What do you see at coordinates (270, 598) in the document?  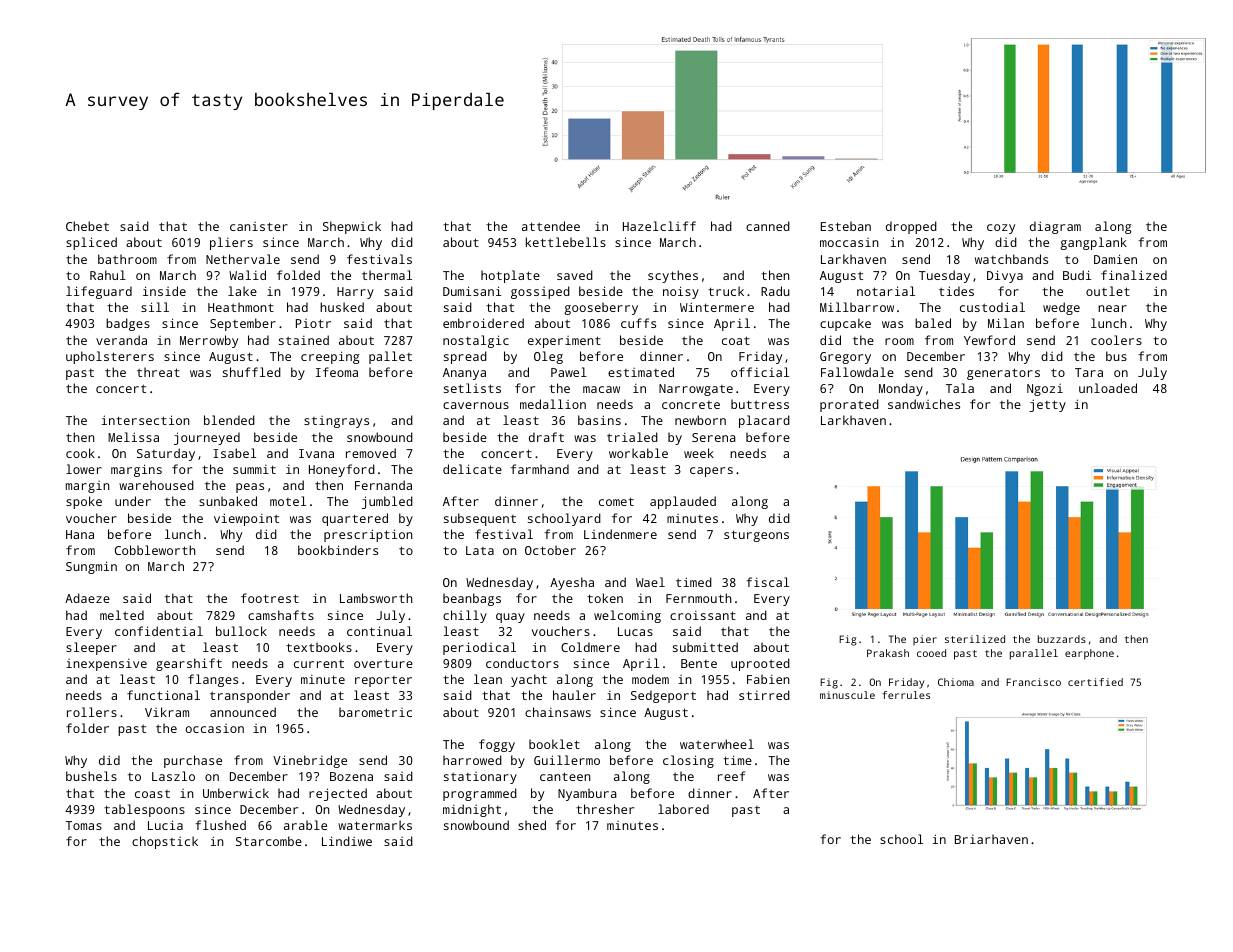 I see `footrest` at bounding box center [270, 598].
